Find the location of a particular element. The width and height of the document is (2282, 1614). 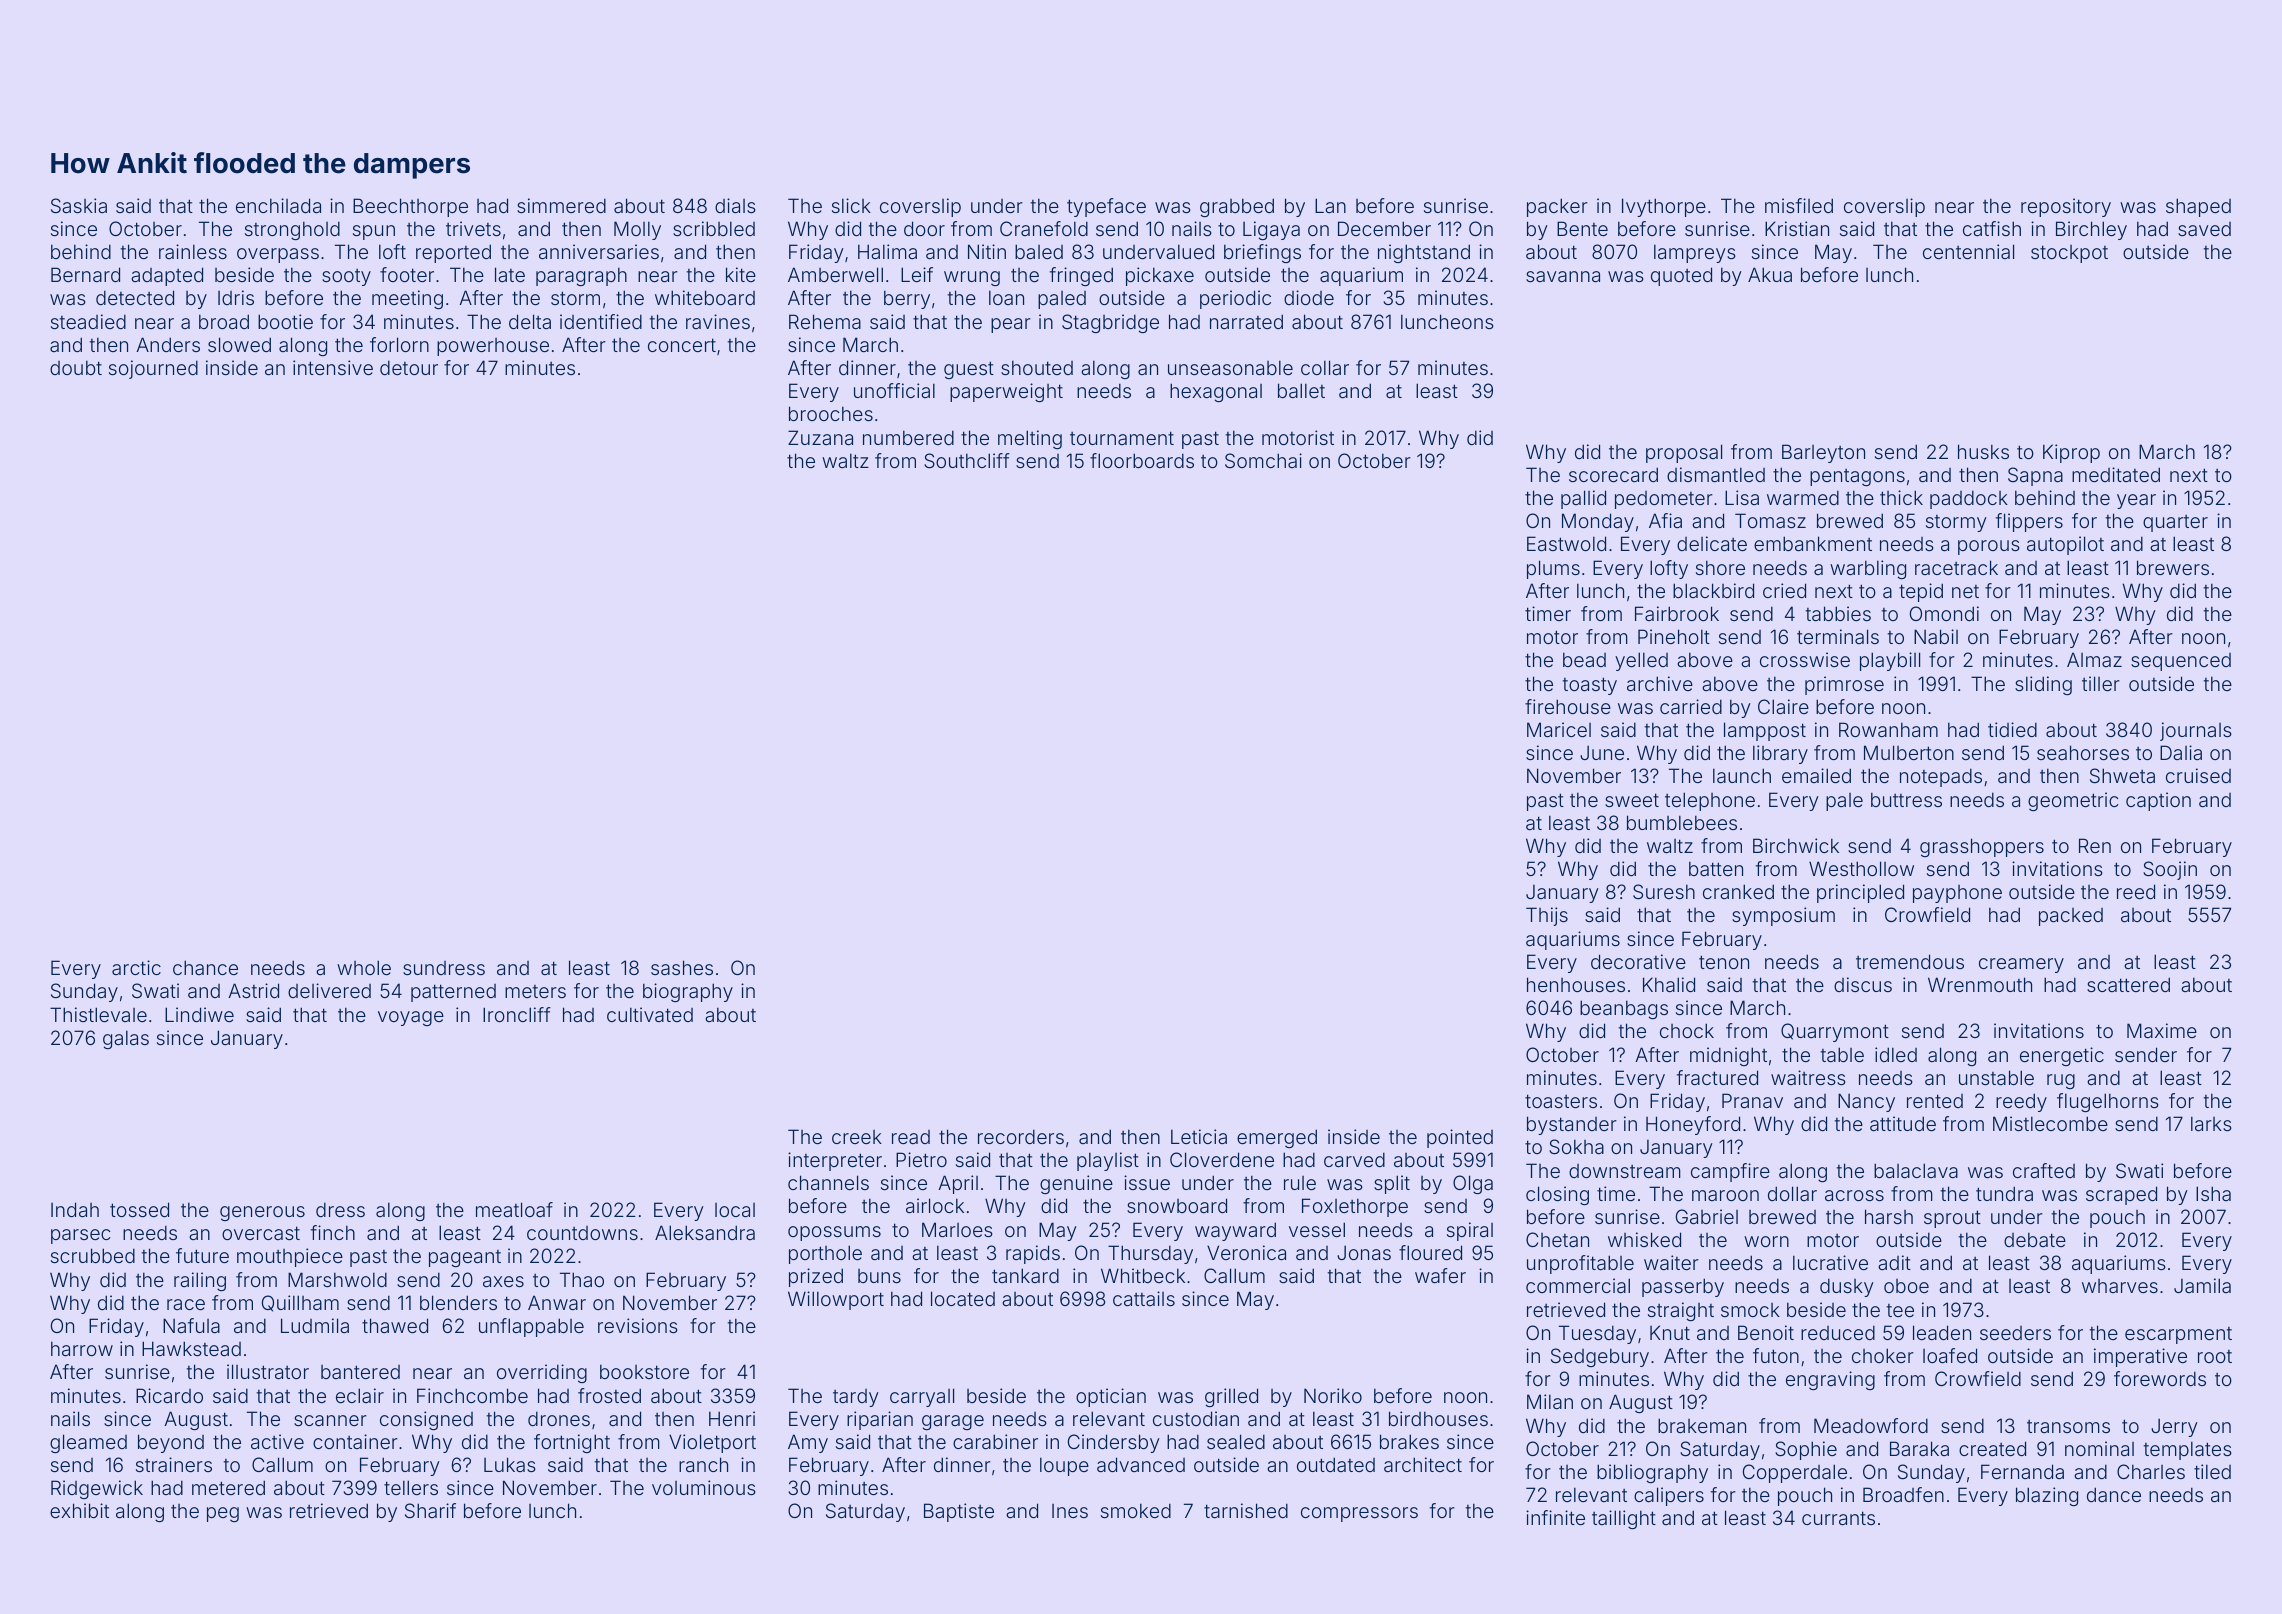

snowboard is located at coordinates (1177, 1205).
